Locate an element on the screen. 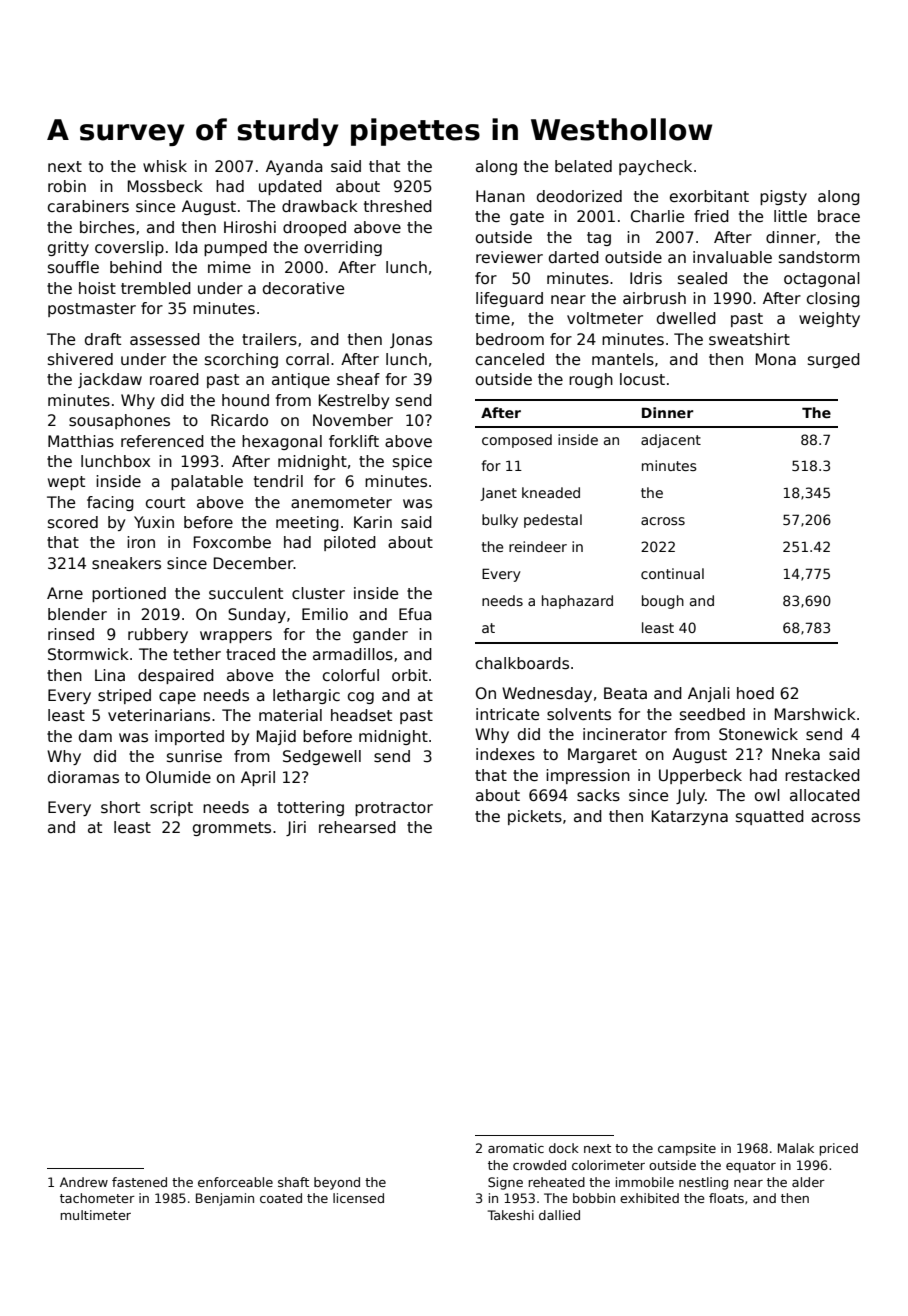  November is located at coordinates (353, 420).
